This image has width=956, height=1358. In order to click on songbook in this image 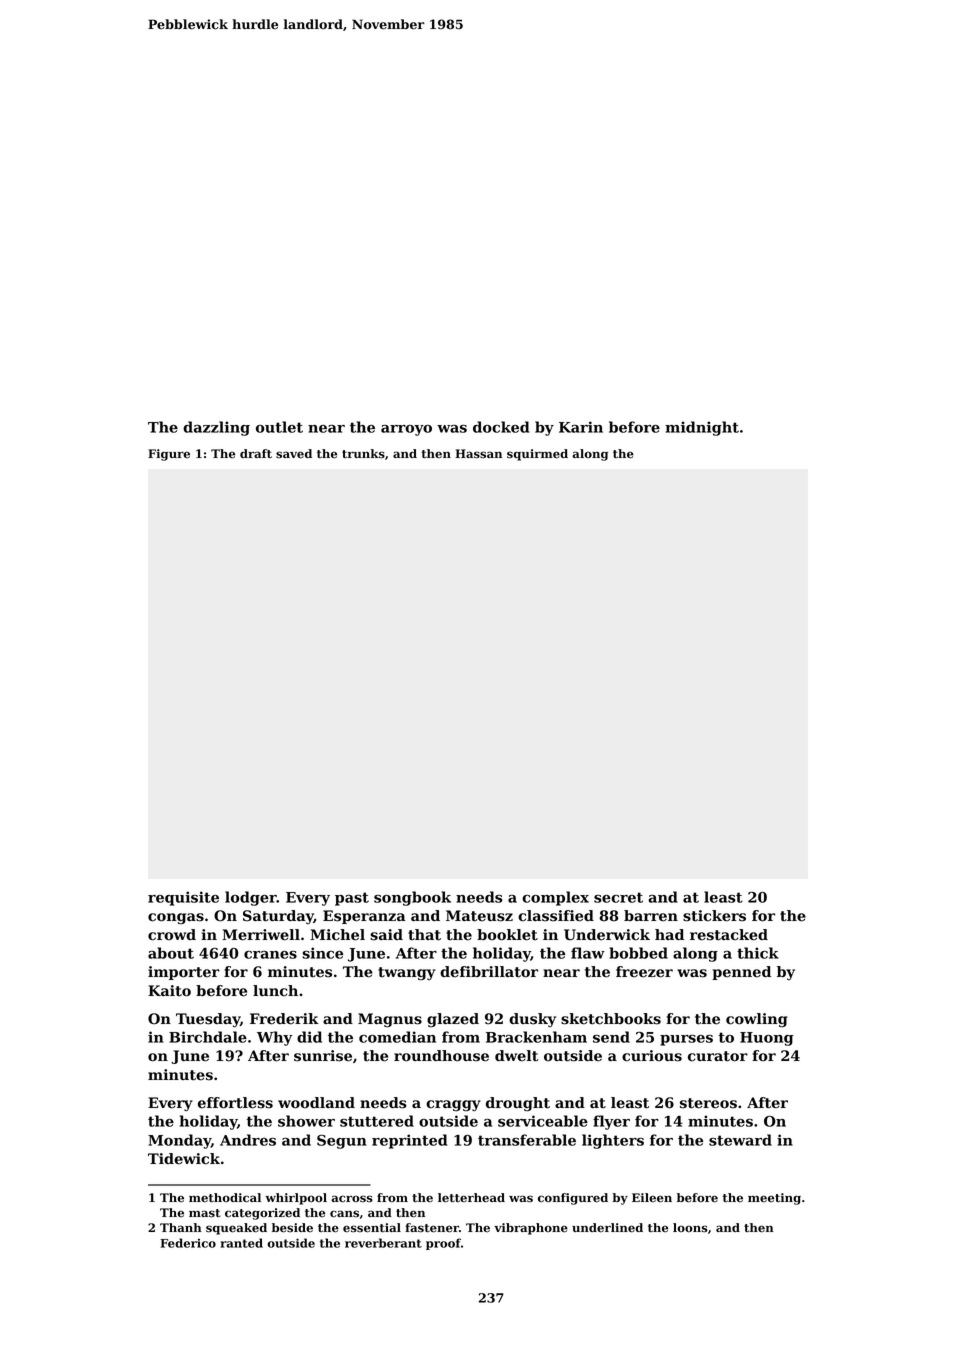, I will do `click(412, 898)`.
